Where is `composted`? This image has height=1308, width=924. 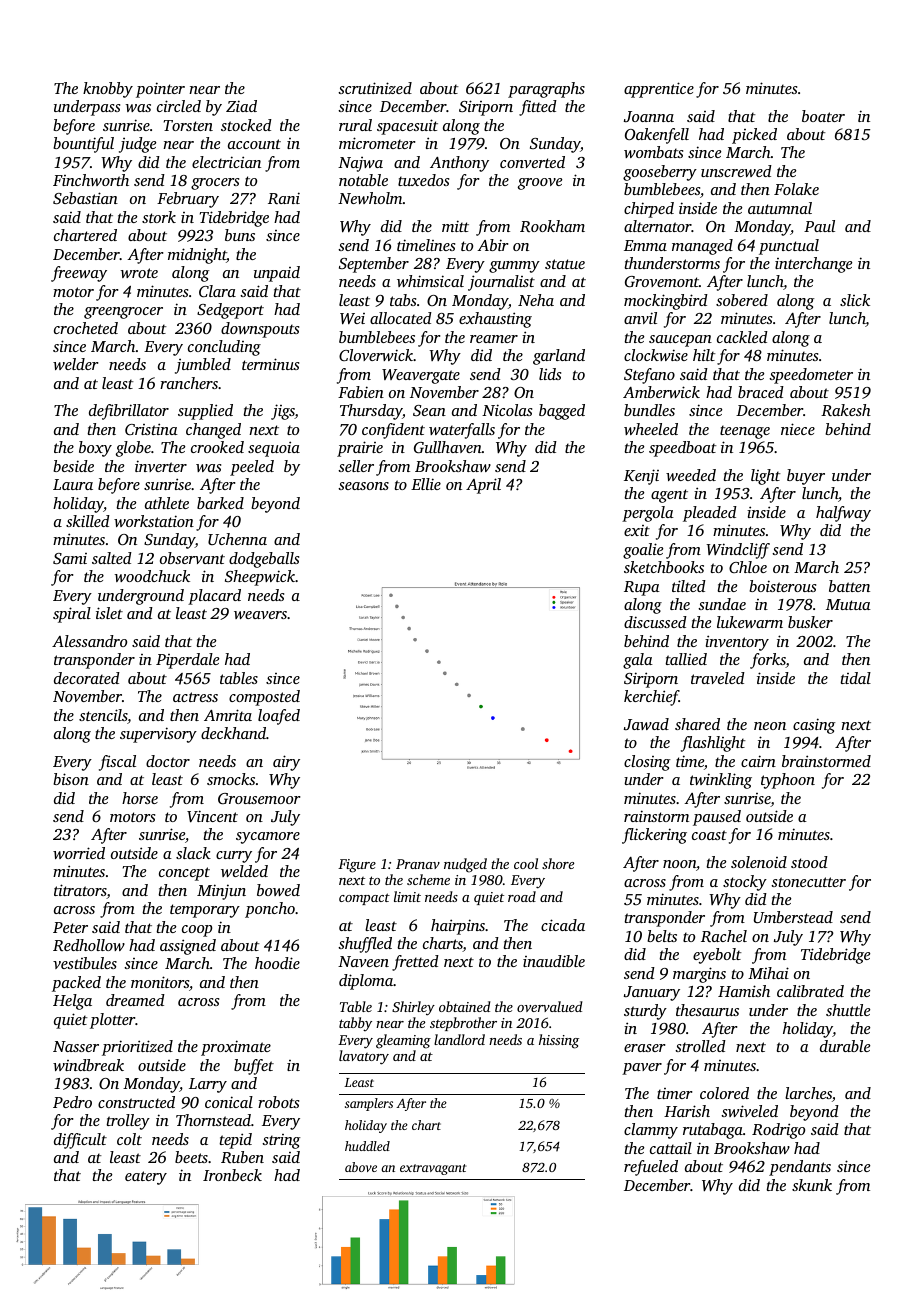 composted is located at coordinates (264, 698).
